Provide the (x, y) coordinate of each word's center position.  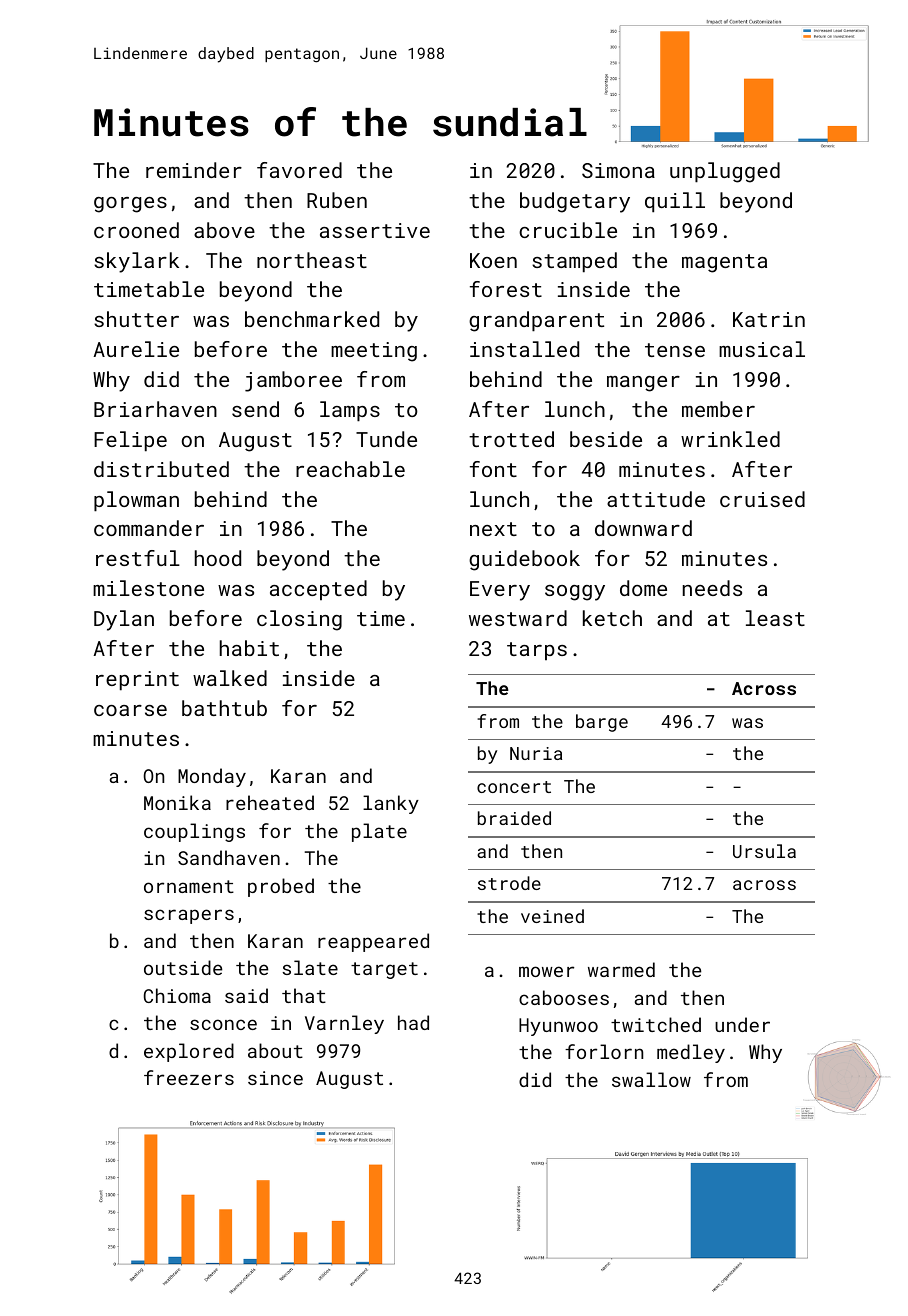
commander (149, 528)
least (775, 618)
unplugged (725, 172)
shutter (136, 319)
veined (552, 916)
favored (299, 170)
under (742, 1024)
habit (249, 648)
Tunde (386, 439)
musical (762, 349)
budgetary (575, 202)
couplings (194, 832)
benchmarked (312, 319)
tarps (537, 651)
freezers (189, 1077)
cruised (762, 499)
